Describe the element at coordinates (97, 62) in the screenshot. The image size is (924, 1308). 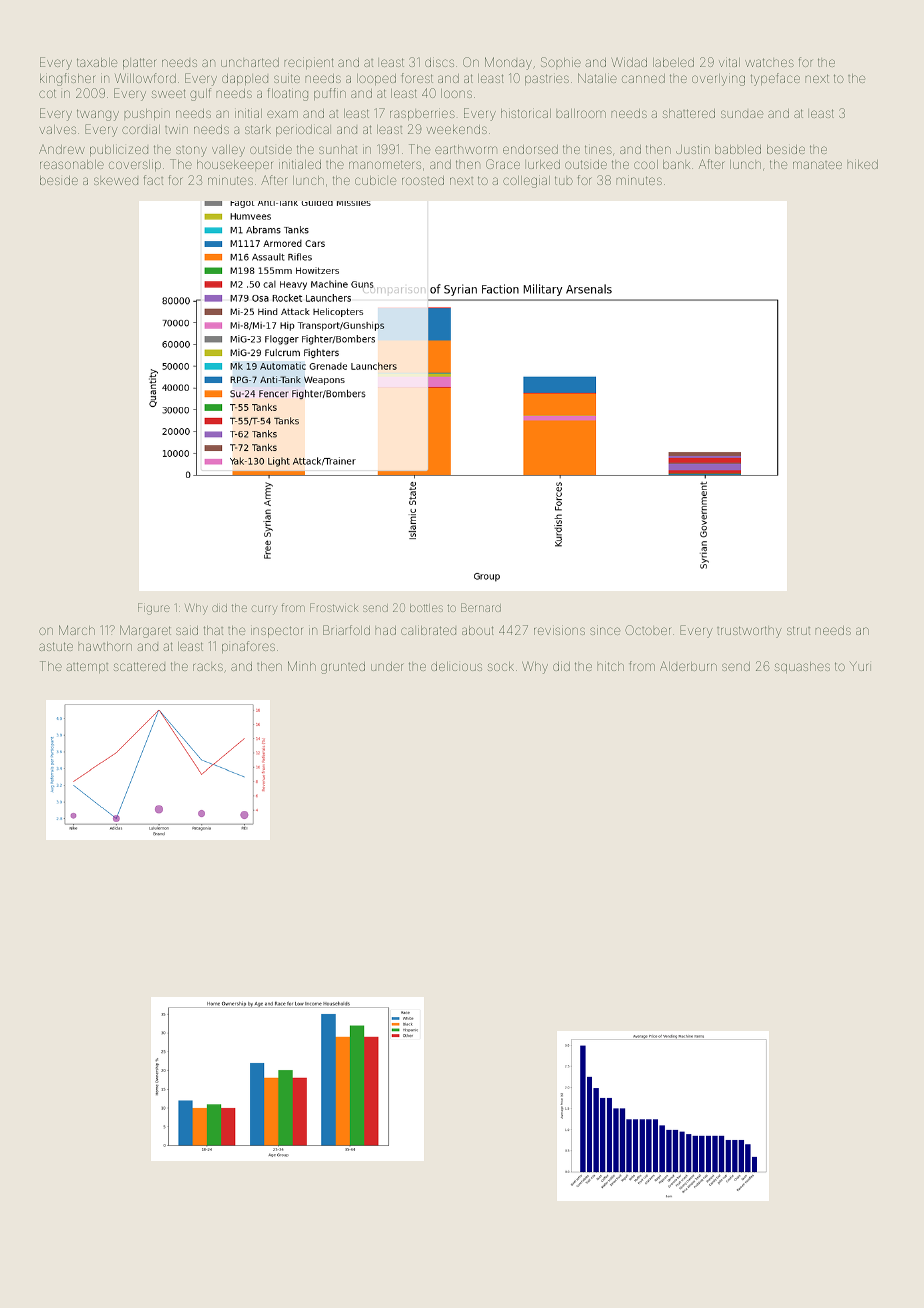
I see `taxable` at that location.
